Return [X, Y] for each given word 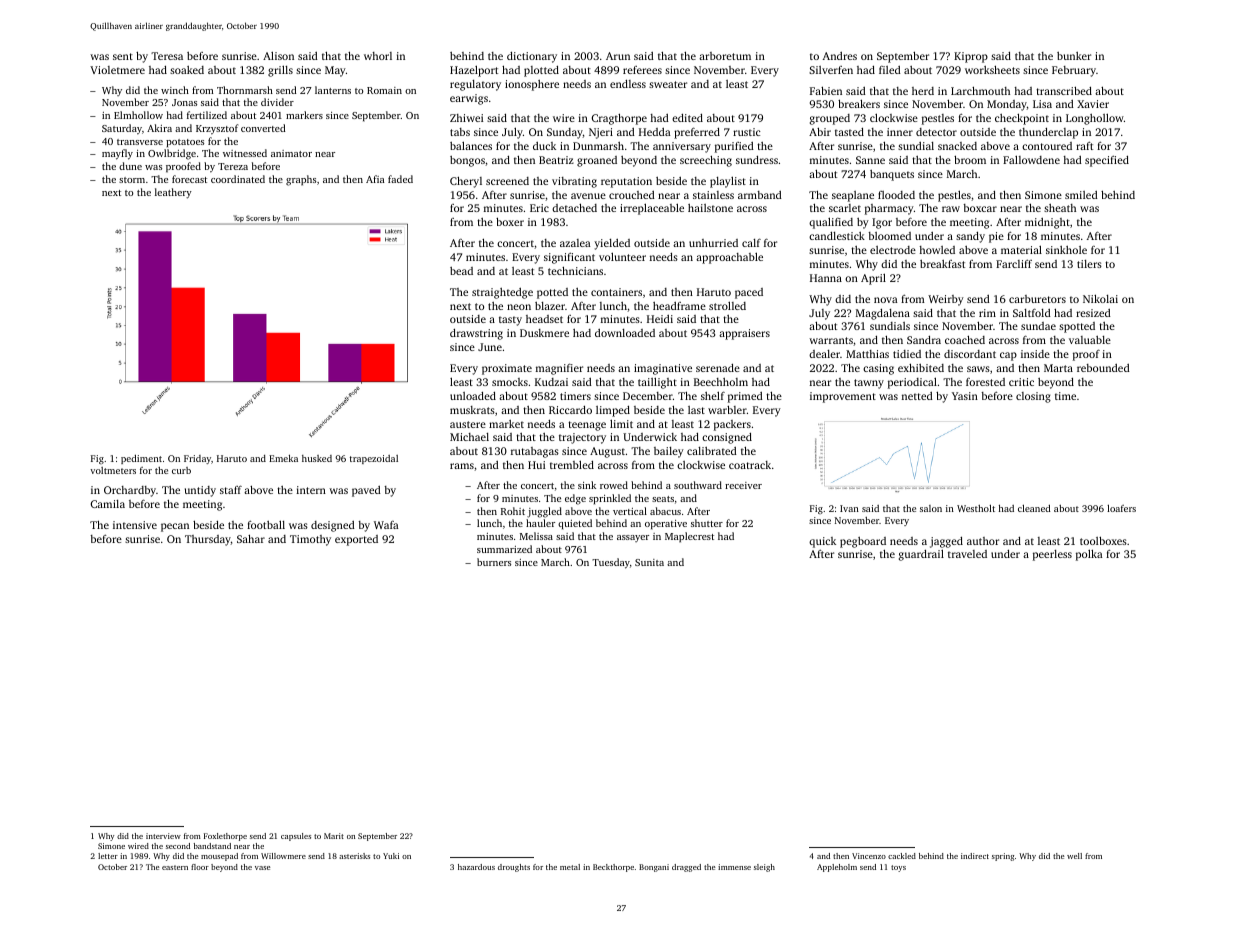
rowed [614, 485]
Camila [108, 504]
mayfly [117, 154]
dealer [824, 354]
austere [468, 424]
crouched [632, 195]
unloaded [473, 396]
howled [937, 250]
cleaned [1034, 508]
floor [200, 867]
